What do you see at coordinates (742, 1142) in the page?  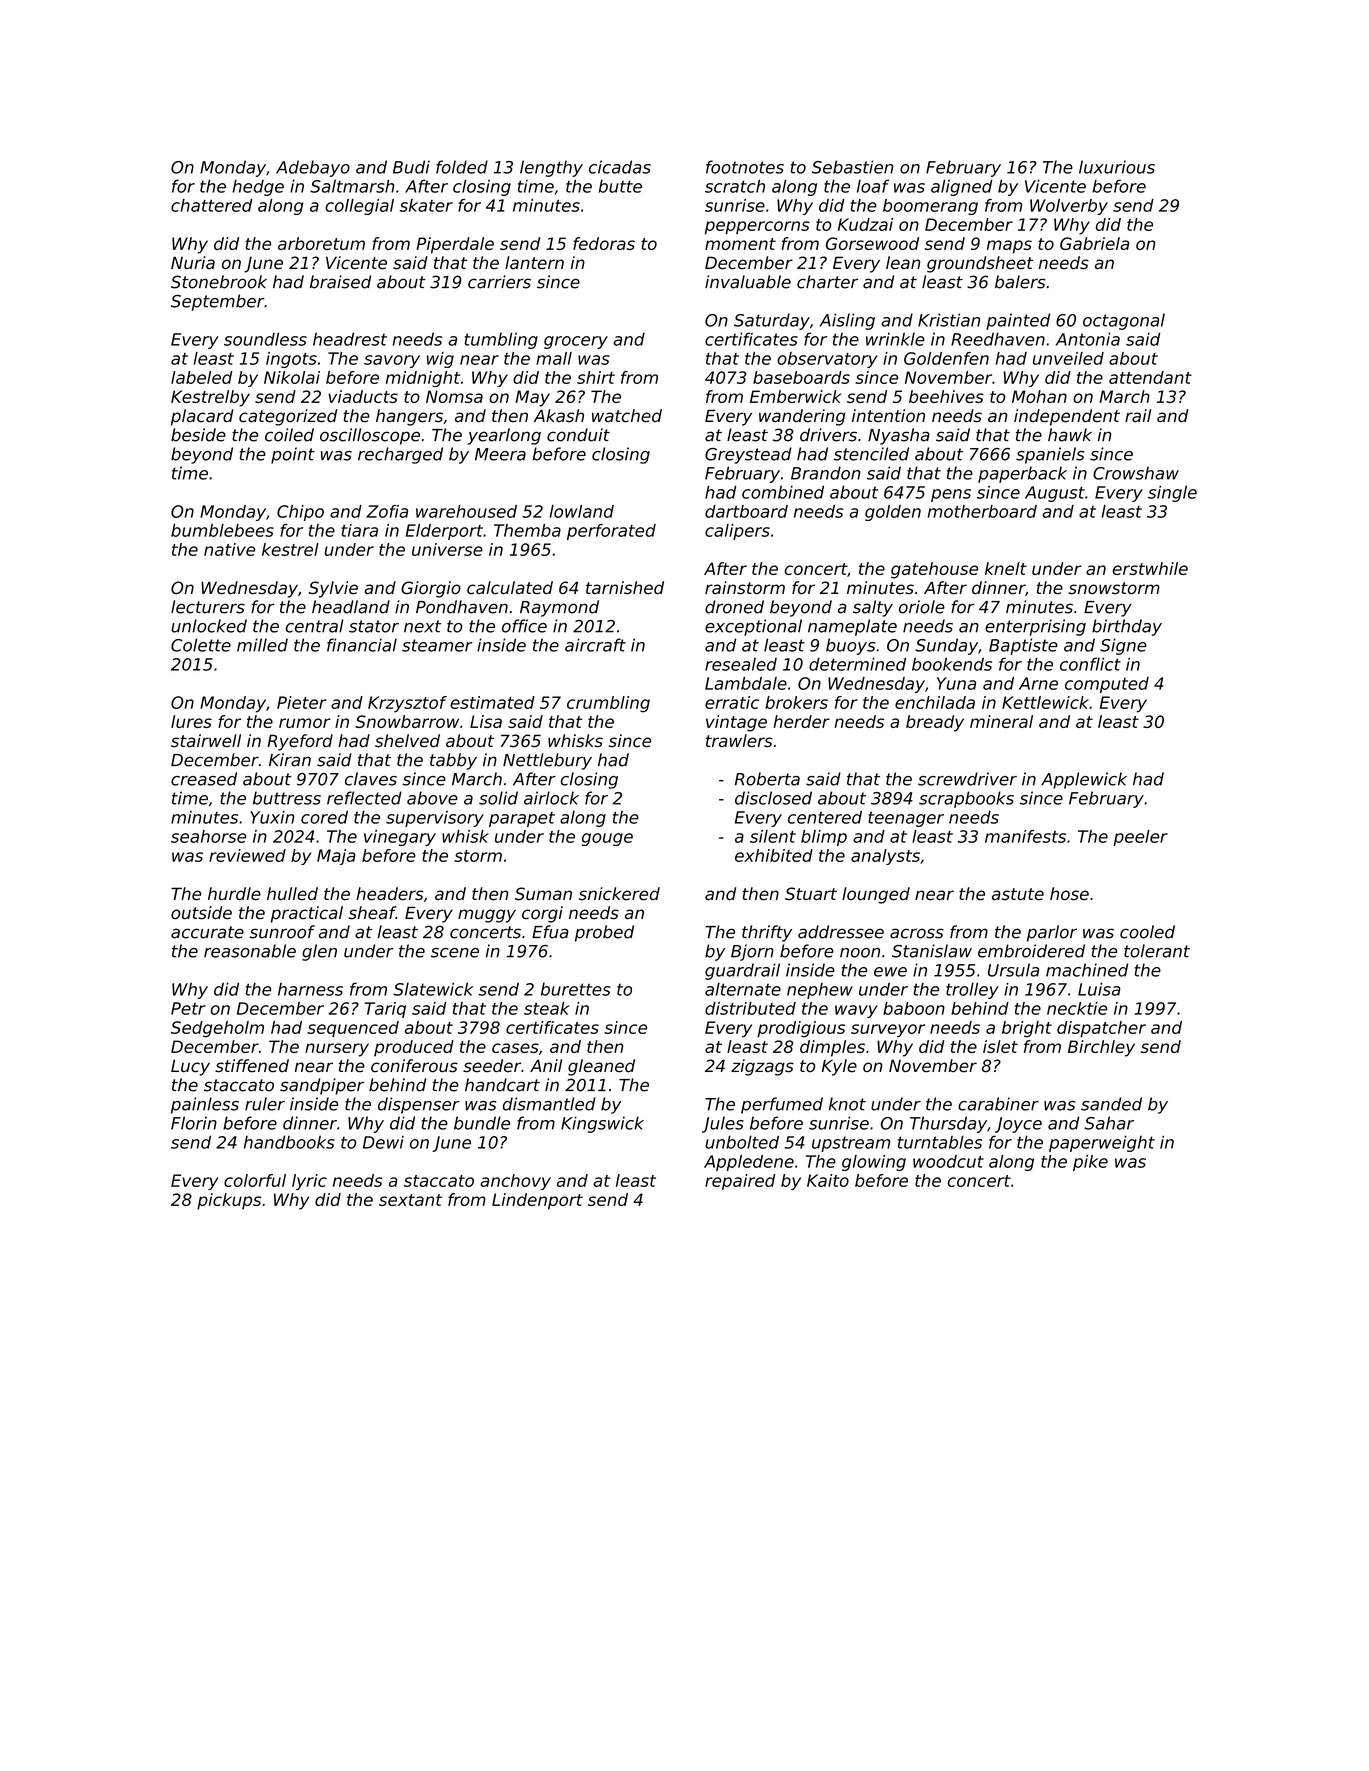 I see `unbolted` at bounding box center [742, 1142].
